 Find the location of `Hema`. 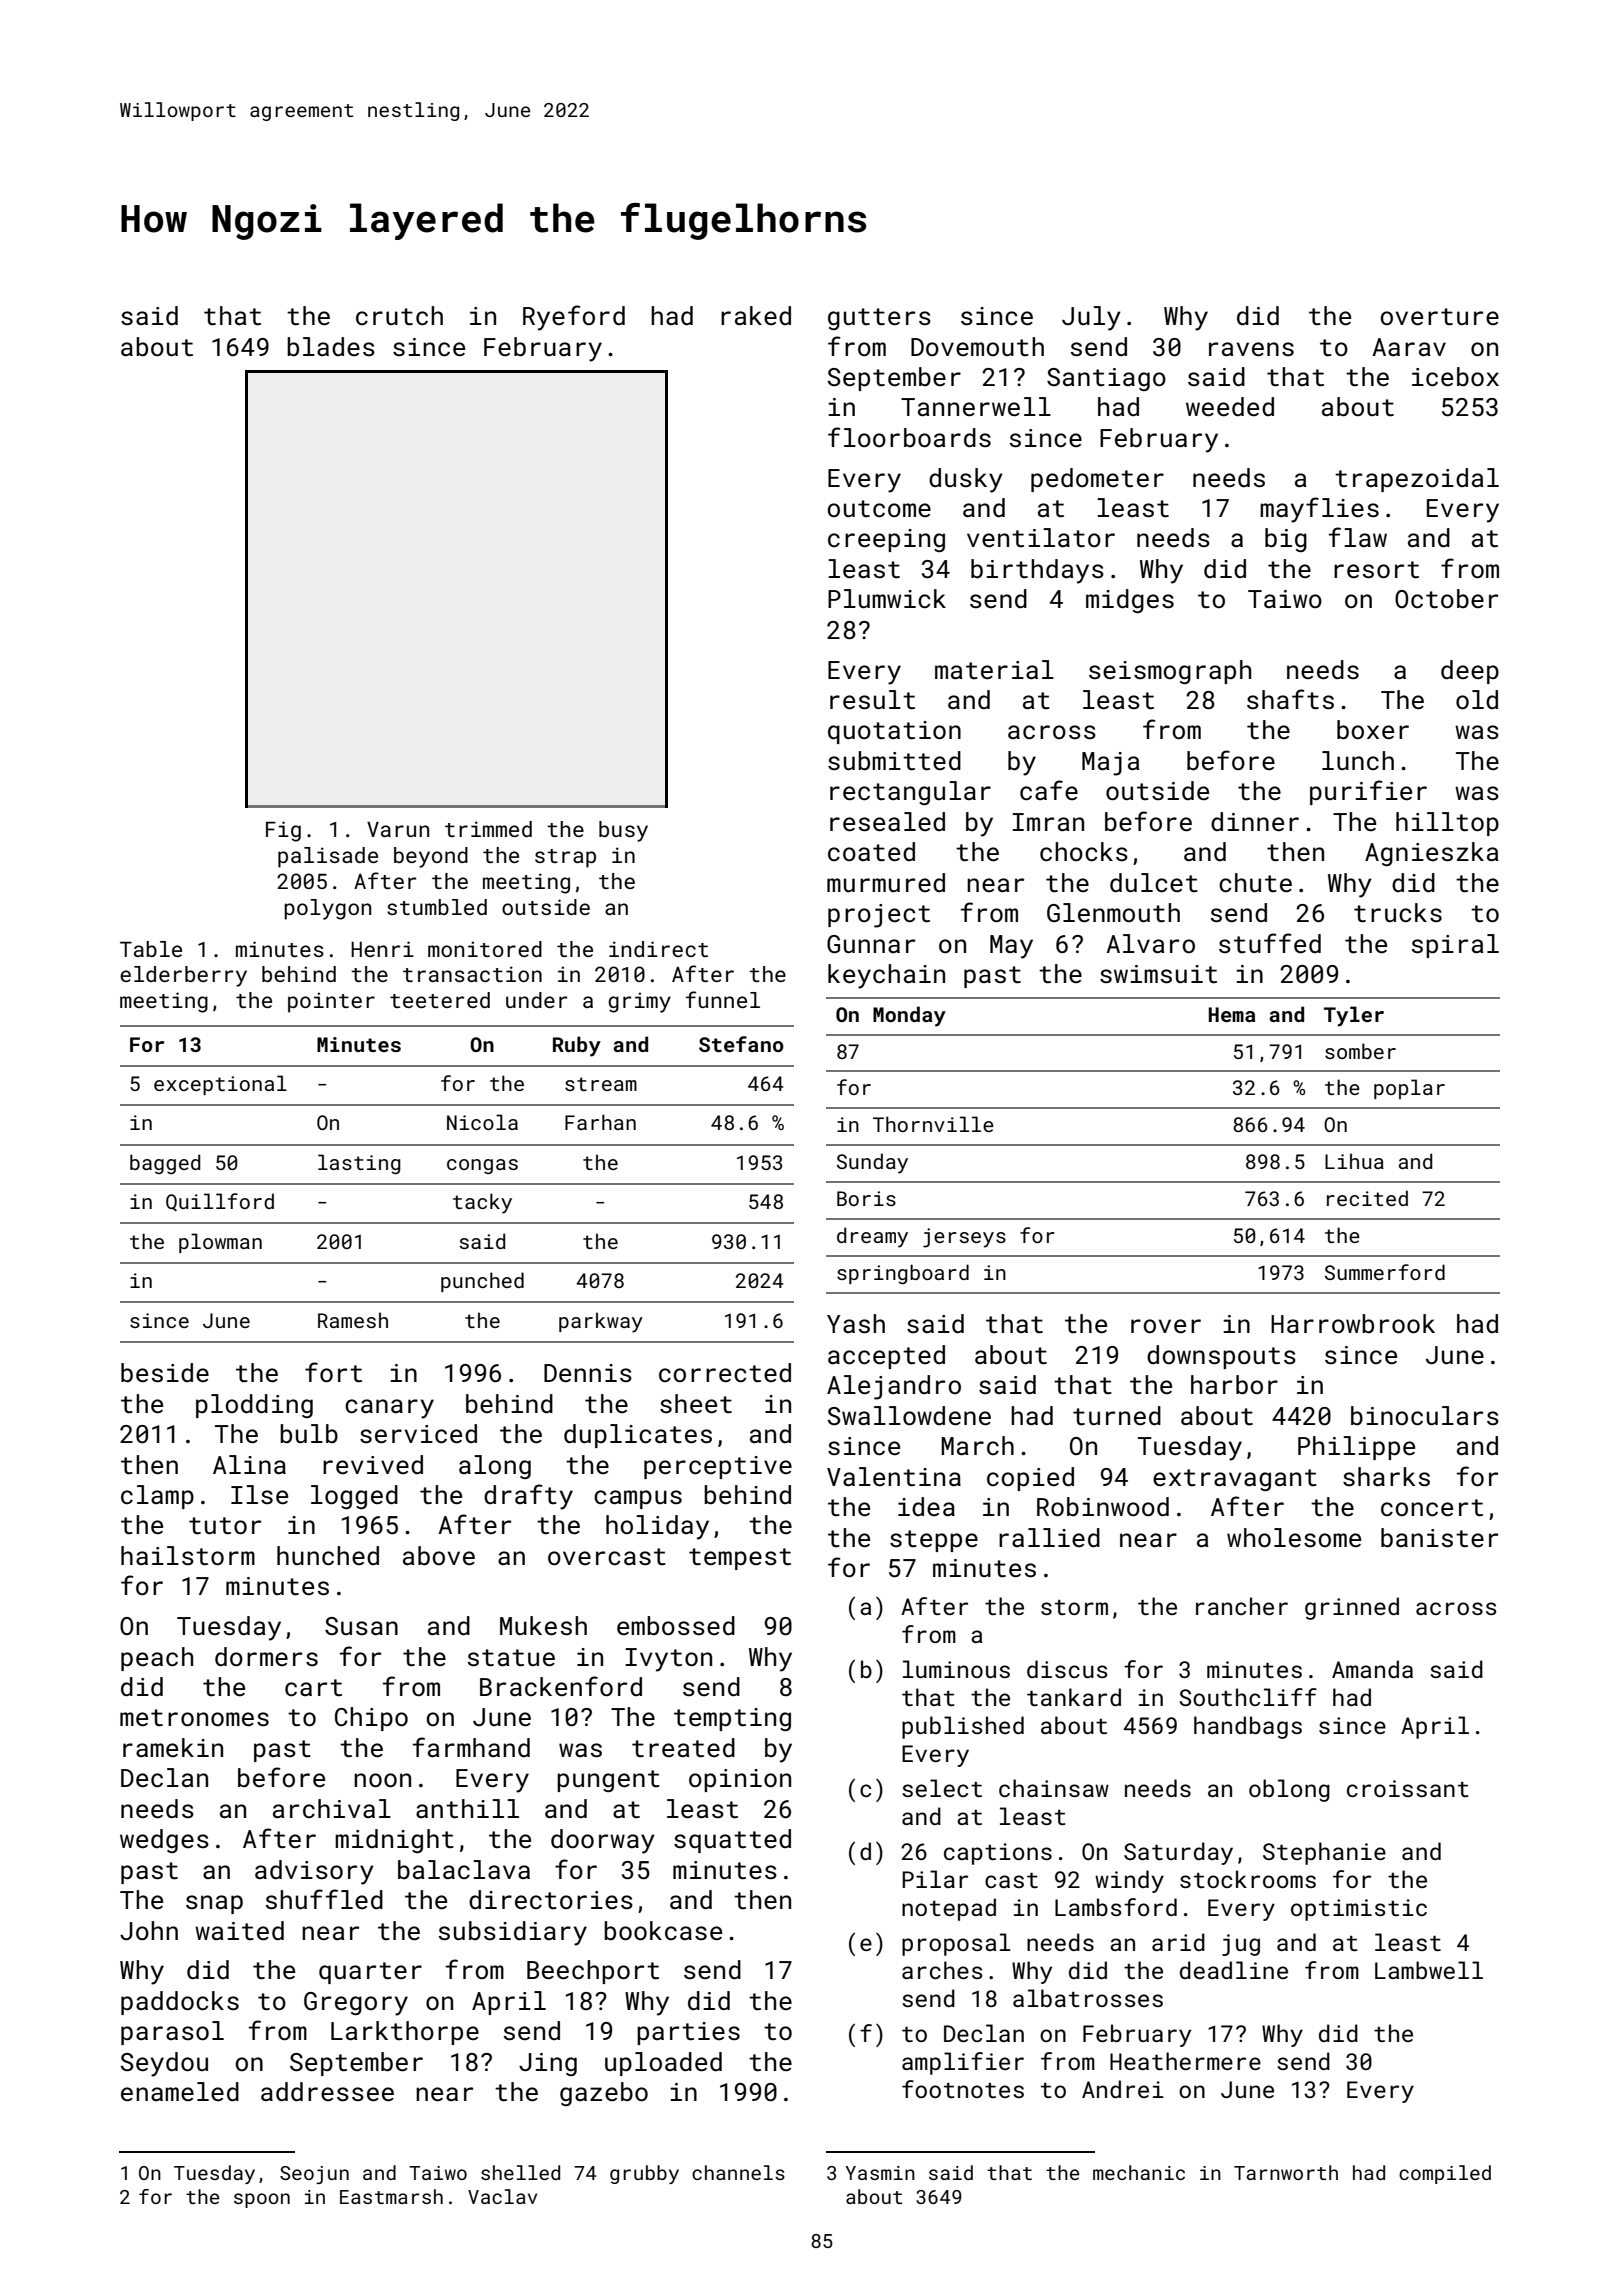

Hema is located at coordinates (1232, 1014).
